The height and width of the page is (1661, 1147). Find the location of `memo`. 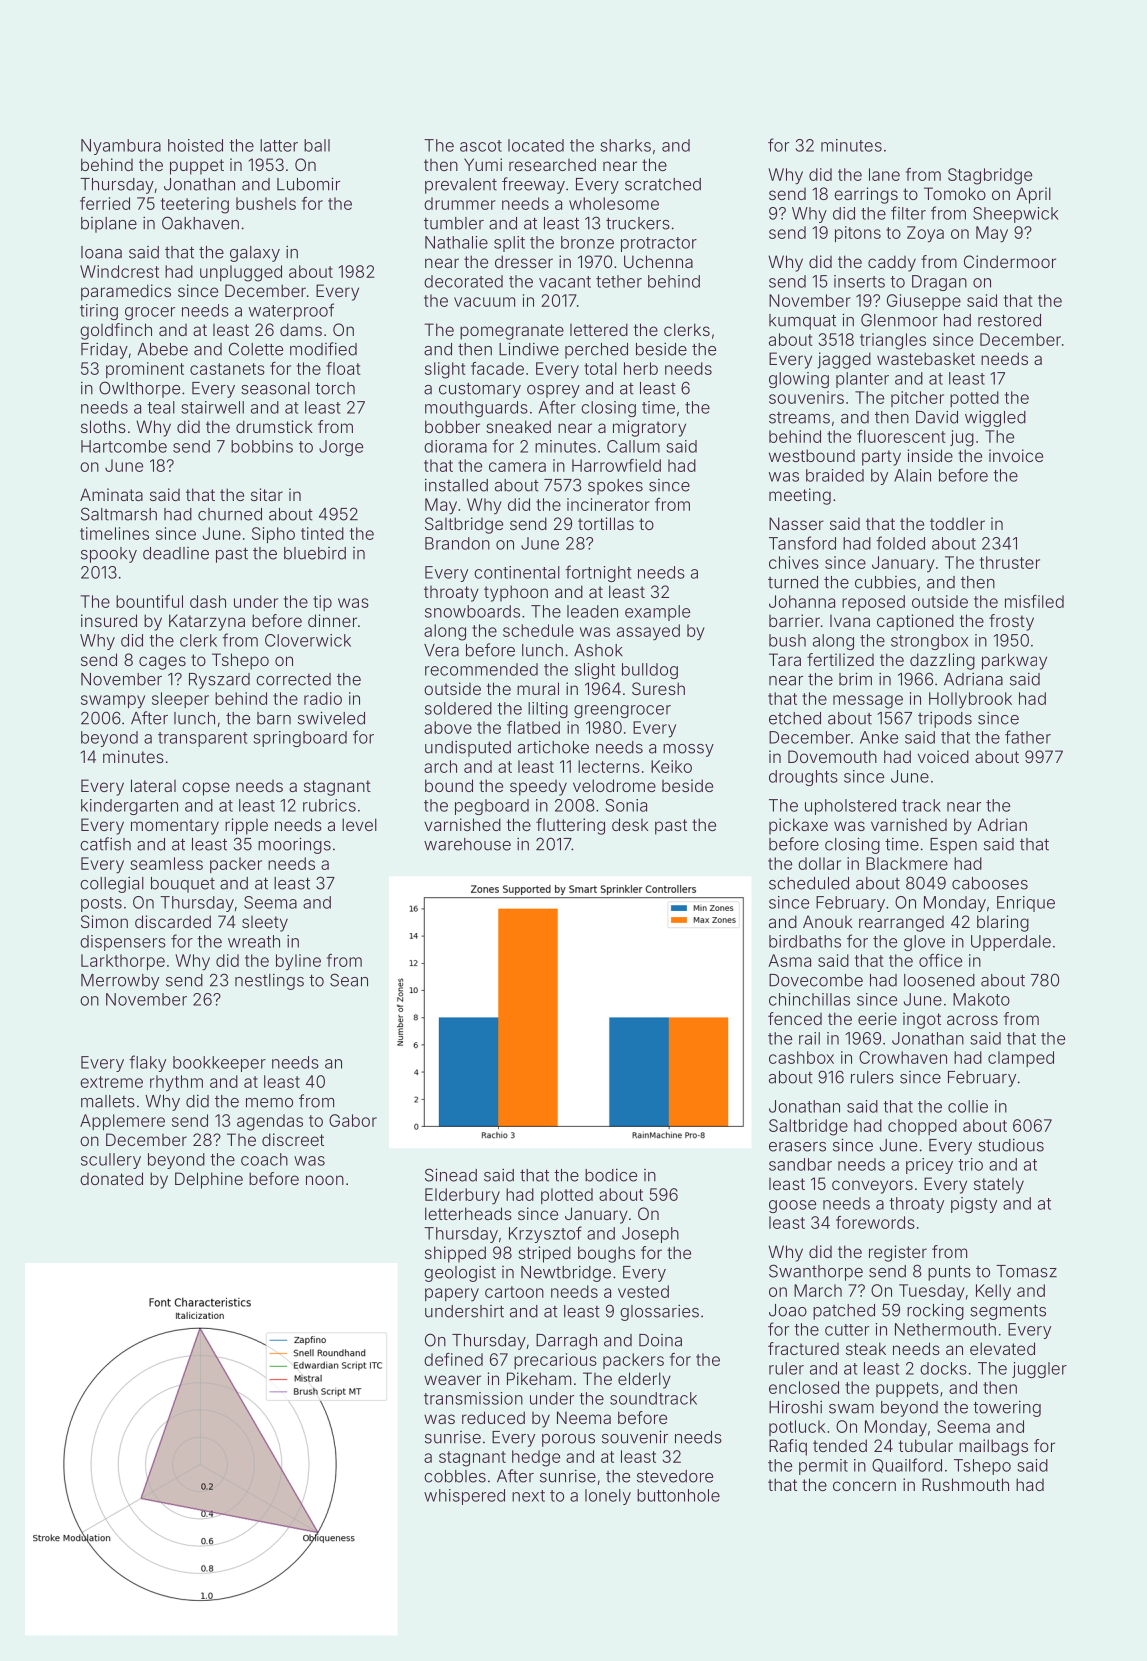

memo is located at coordinates (269, 1103).
